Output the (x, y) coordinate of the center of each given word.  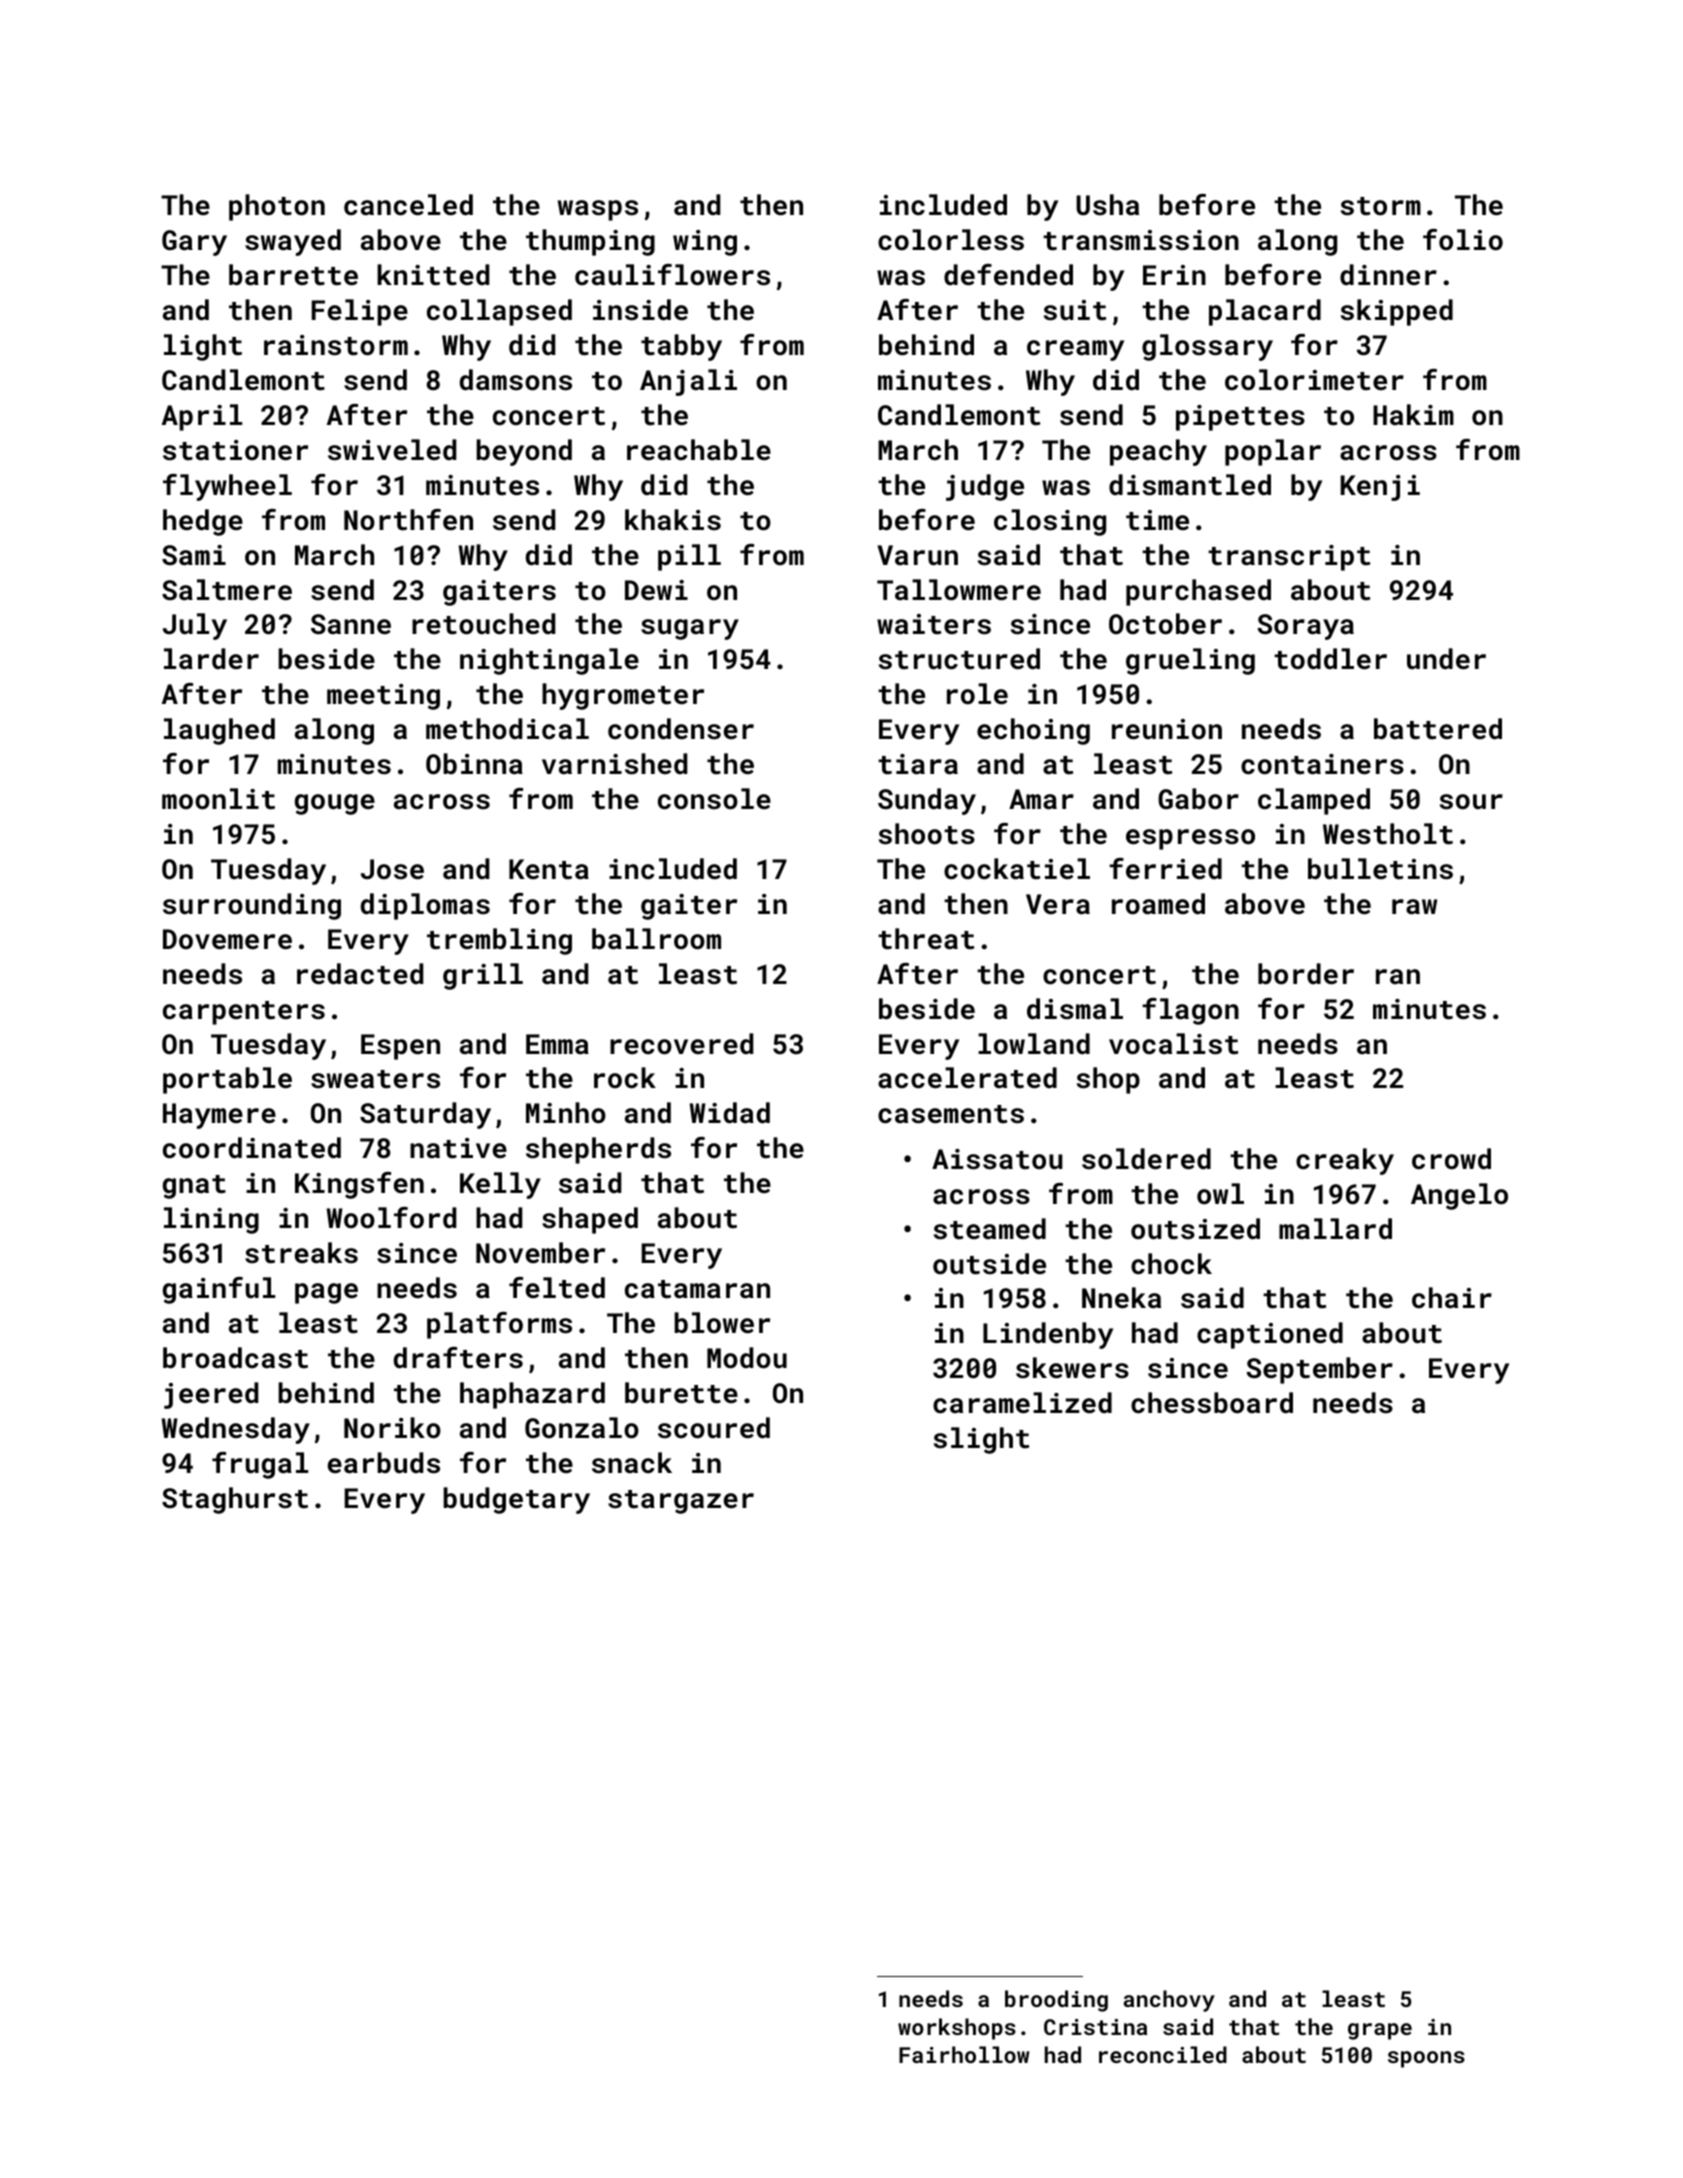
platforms (499, 1325)
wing (705, 243)
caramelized (1022, 1403)
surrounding (252, 906)
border (1306, 974)
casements (951, 1114)
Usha (1107, 205)
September (1320, 1370)
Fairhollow (964, 2054)
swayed (293, 242)
